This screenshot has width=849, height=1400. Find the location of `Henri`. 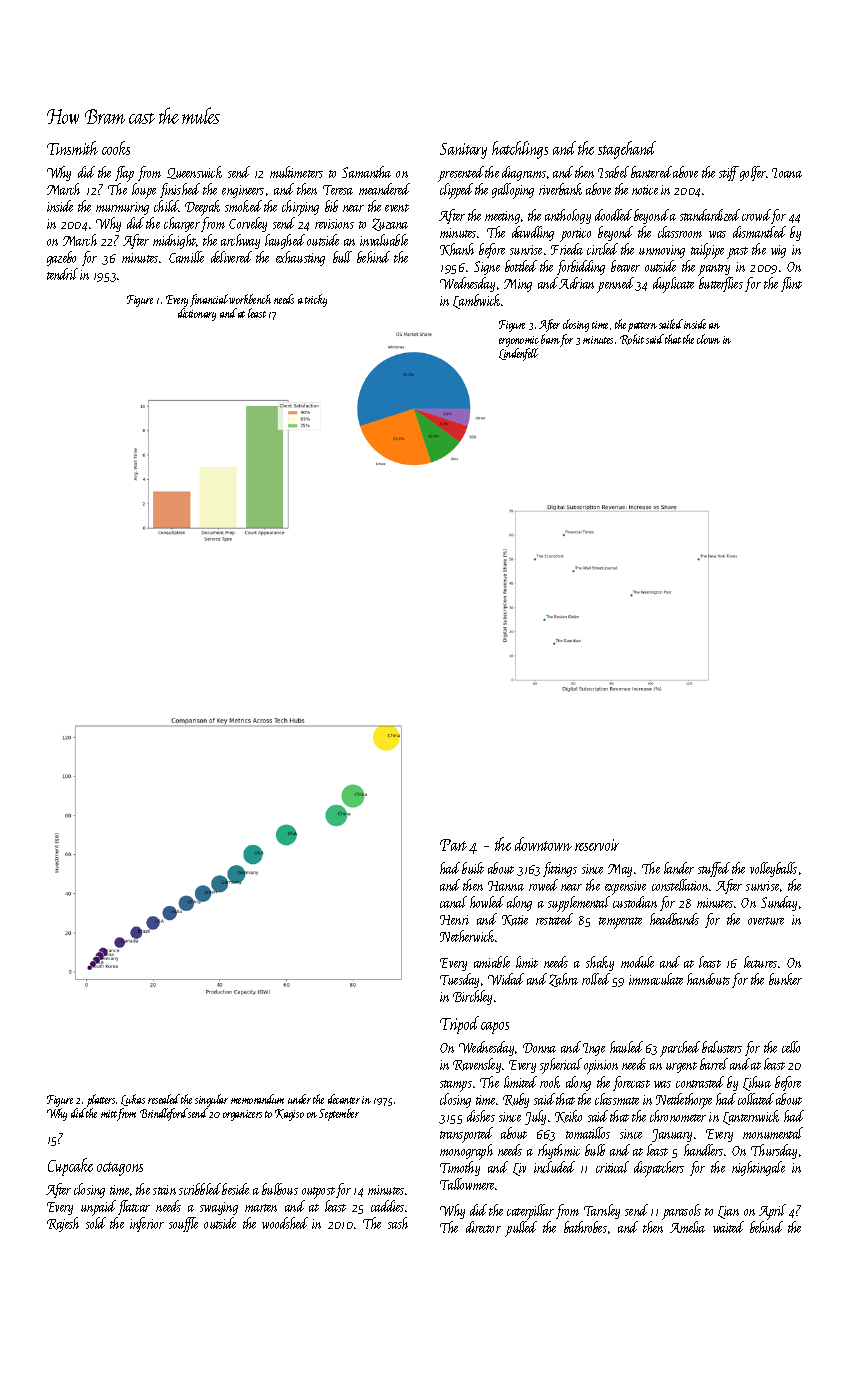

Henri is located at coordinates (454, 920).
